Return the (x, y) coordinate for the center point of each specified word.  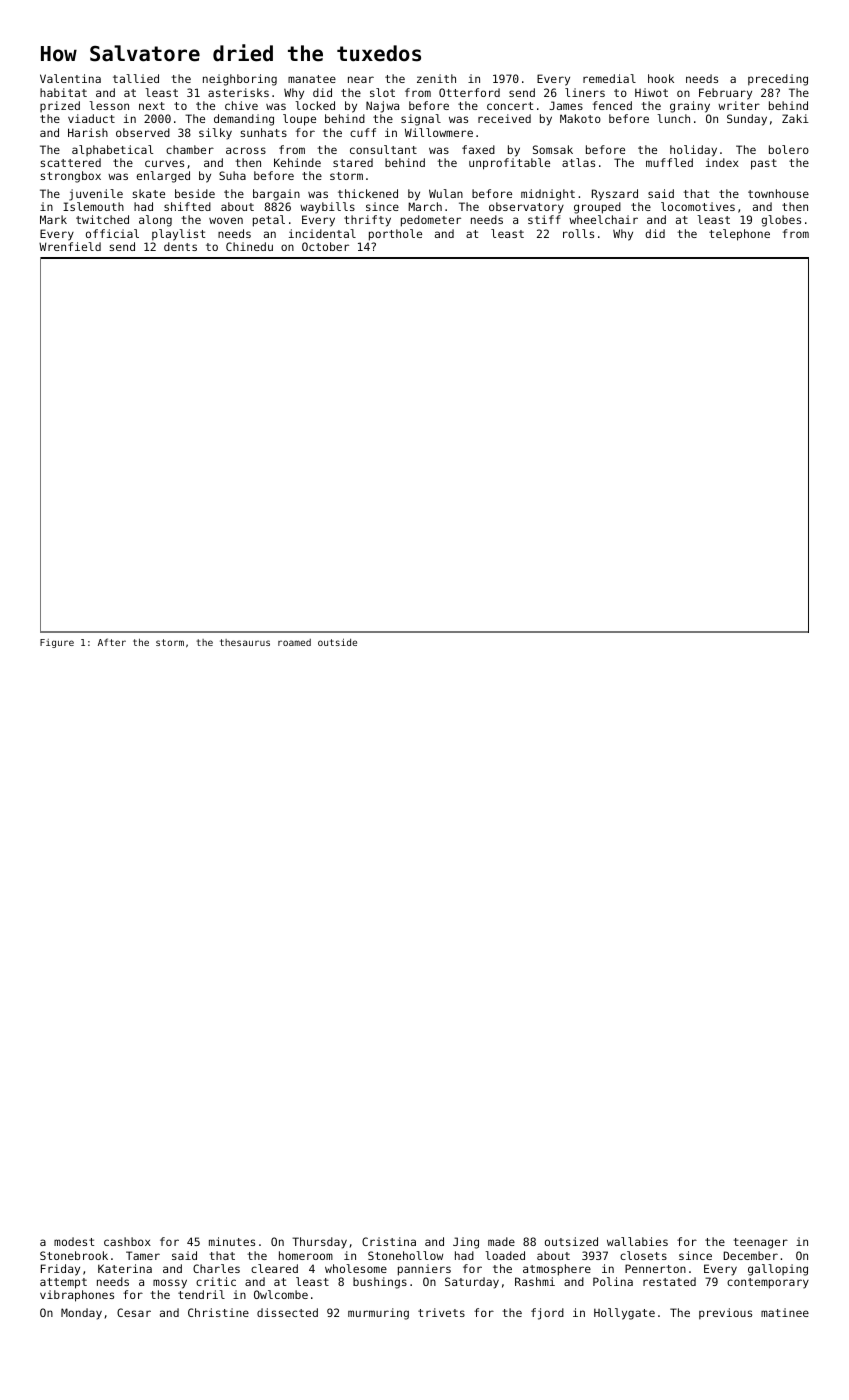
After (112, 642)
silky (215, 134)
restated (669, 1281)
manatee (312, 79)
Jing (466, 1243)
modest (74, 1241)
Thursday (319, 1243)
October (325, 246)
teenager (760, 1243)
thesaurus (245, 642)
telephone (739, 235)
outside (337, 642)
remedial (609, 78)
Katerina (125, 1268)
